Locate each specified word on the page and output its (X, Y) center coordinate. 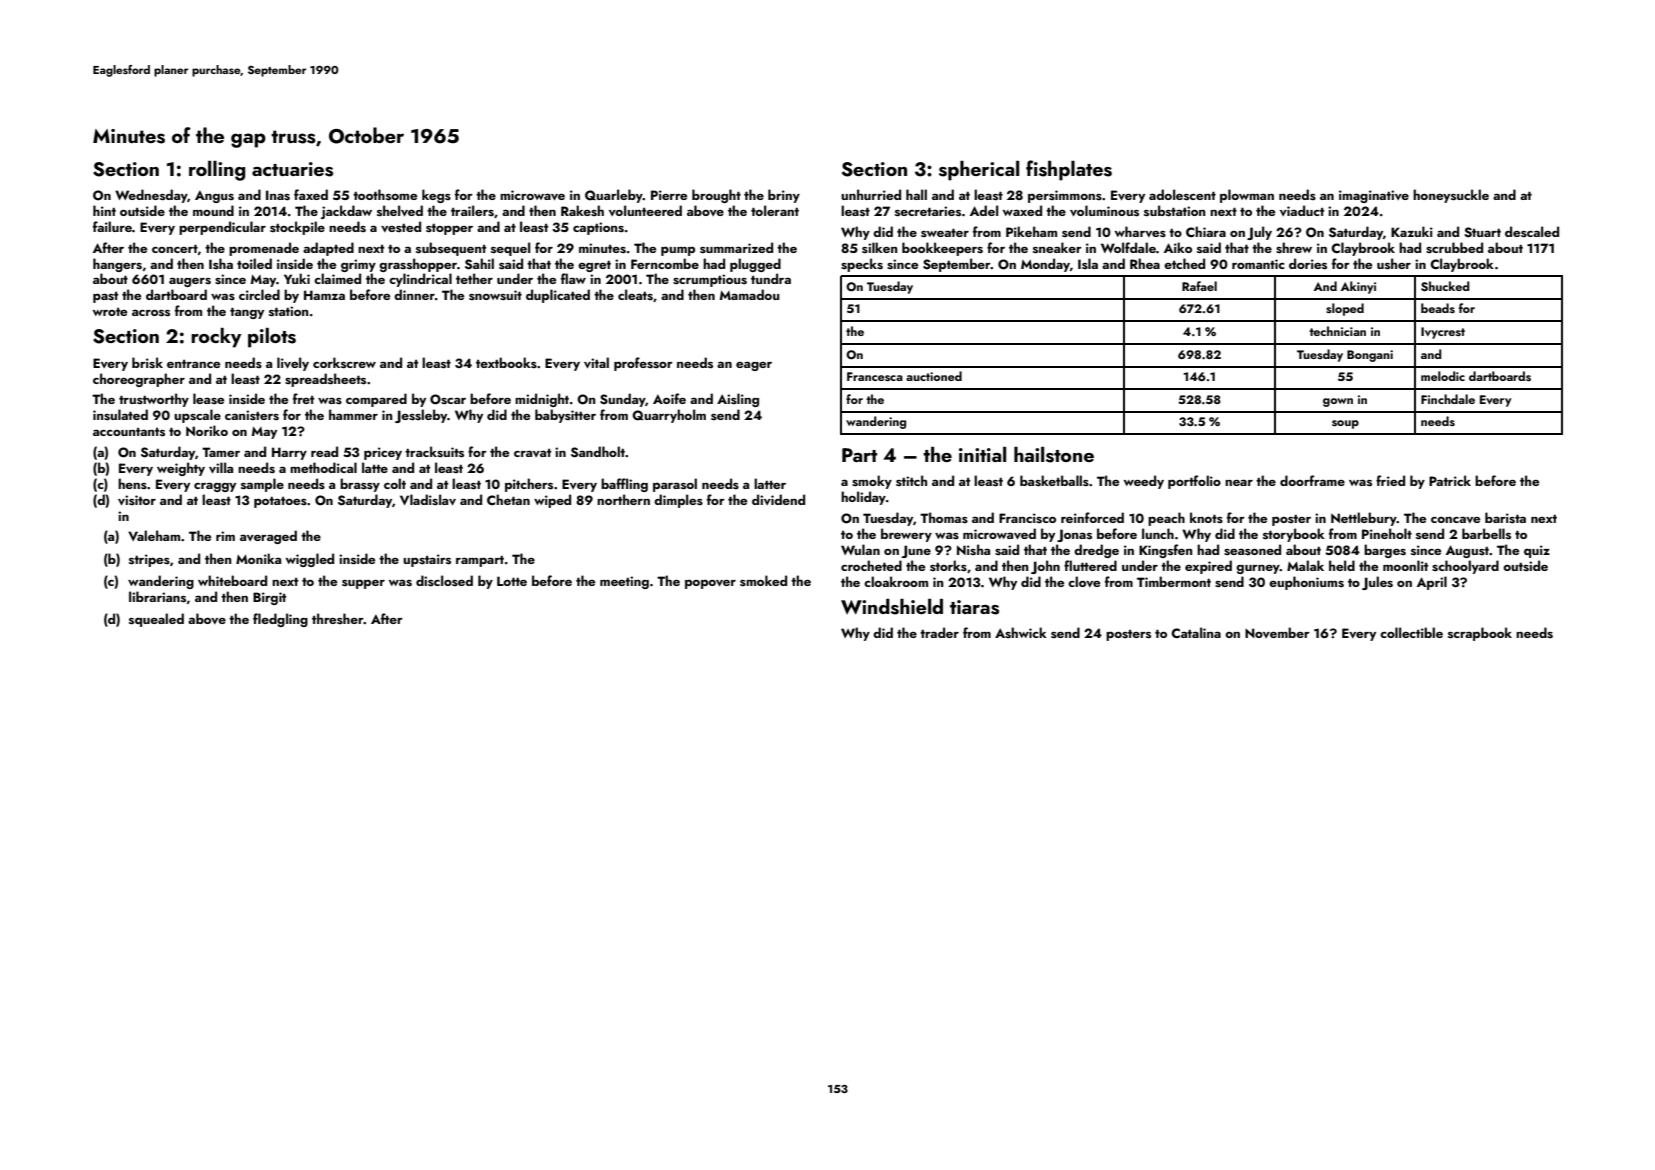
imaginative (1374, 196)
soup (1345, 424)
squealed (156, 620)
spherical (979, 171)
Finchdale (1448, 399)
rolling (217, 171)
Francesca (875, 376)
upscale (197, 416)
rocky (216, 338)
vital (596, 363)
